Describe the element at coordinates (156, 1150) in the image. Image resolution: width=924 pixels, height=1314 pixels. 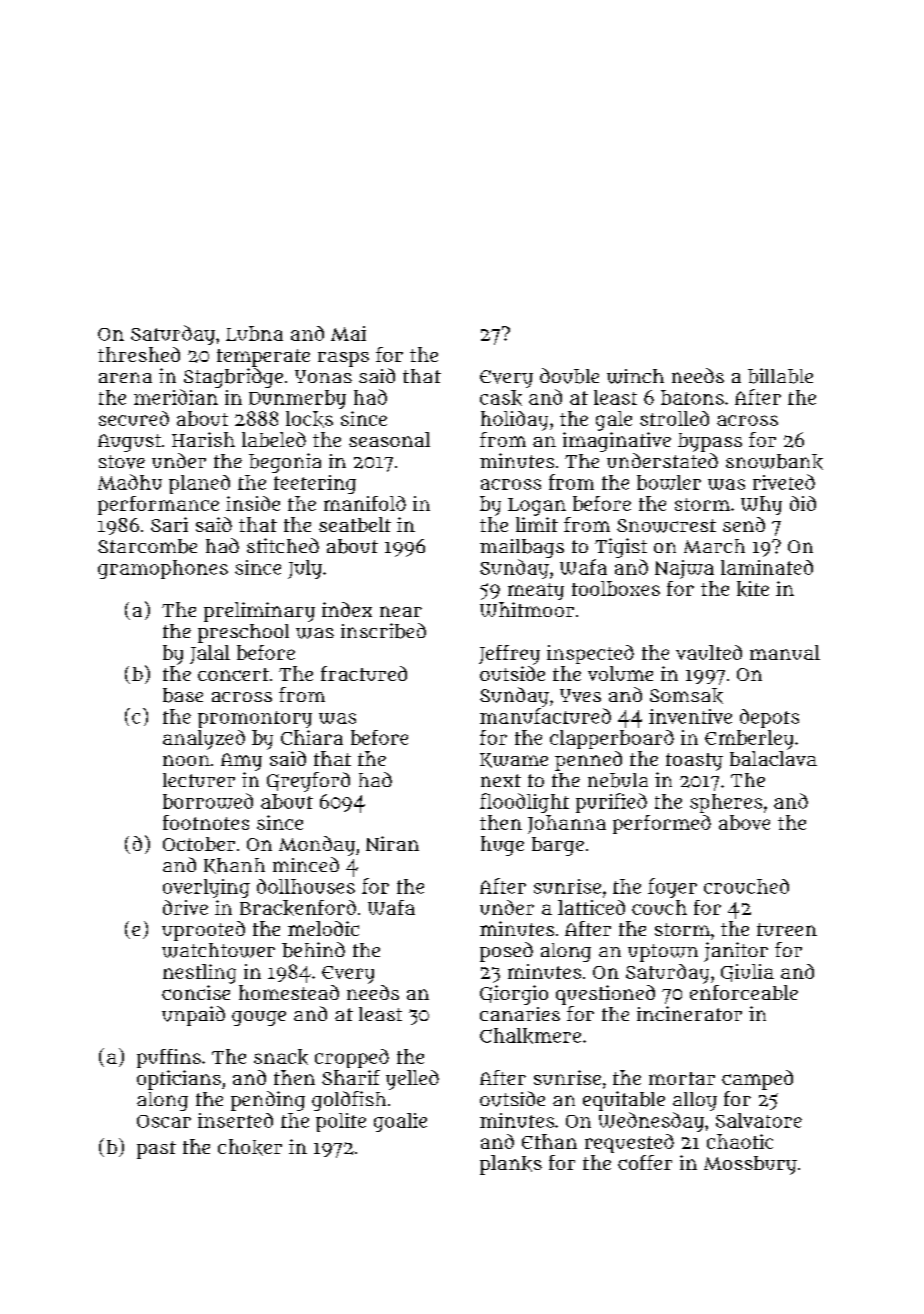
I see `past` at that location.
